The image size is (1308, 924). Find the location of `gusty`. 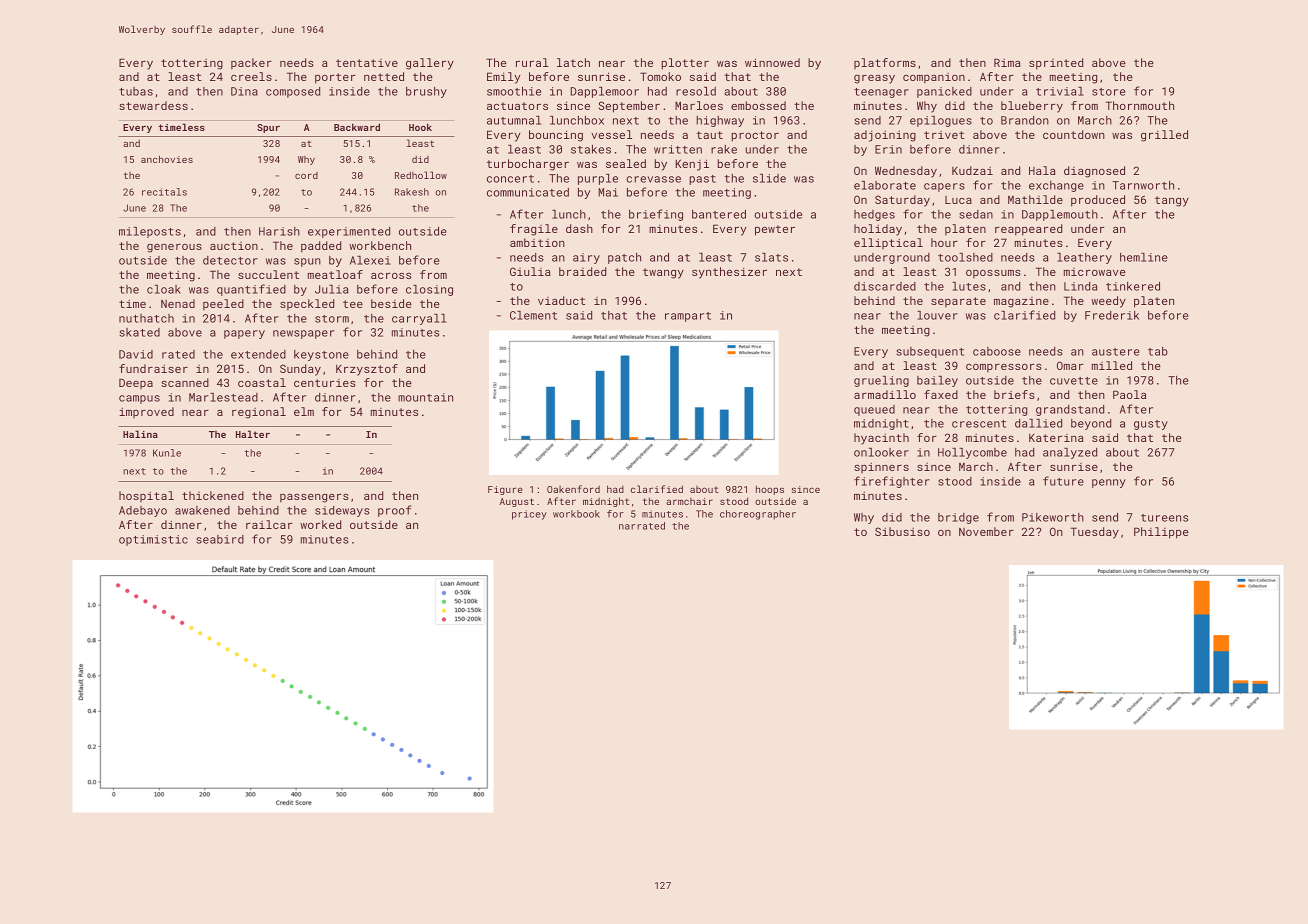

gusty is located at coordinates (1151, 425).
